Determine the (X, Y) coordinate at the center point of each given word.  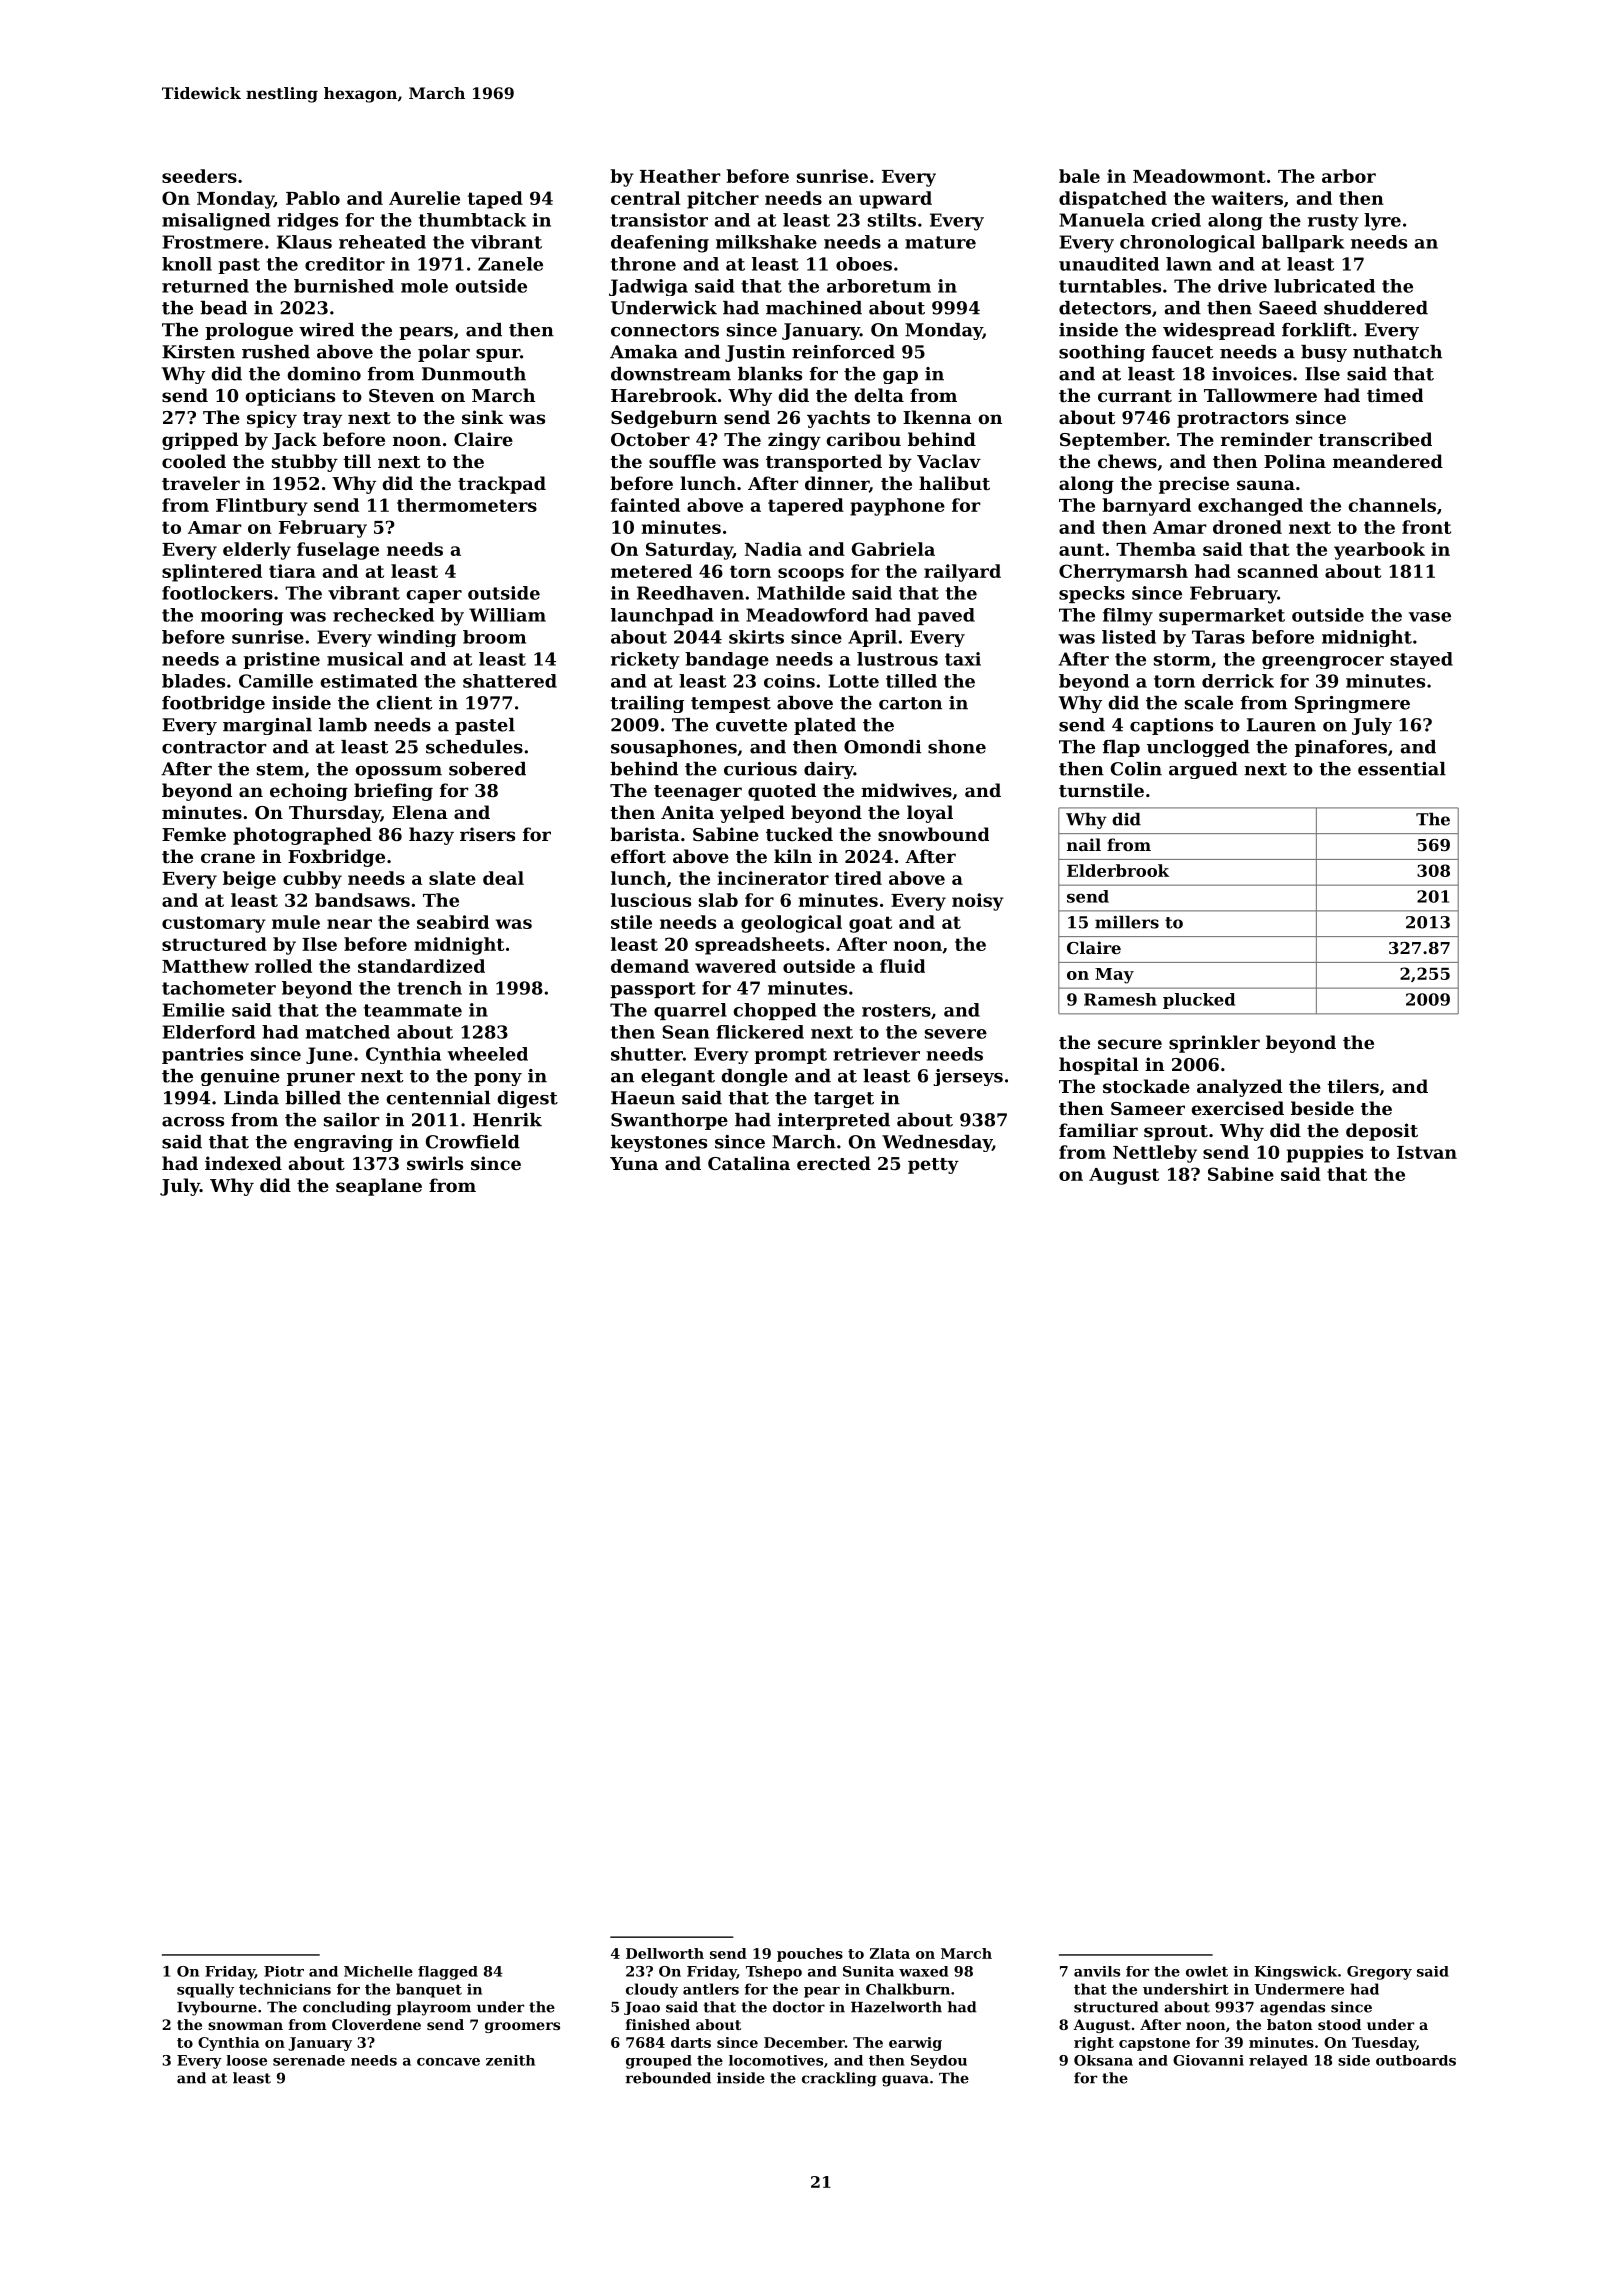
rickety (645, 660)
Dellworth (665, 1953)
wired (326, 330)
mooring (242, 617)
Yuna (634, 1163)
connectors (665, 330)
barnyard (1146, 507)
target (844, 1100)
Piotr (284, 1971)
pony (498, 1079)
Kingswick (1295, 1973)
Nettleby (1155, 1154)
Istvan (1427, 1152)
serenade (309, 2060)
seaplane (379, 1187)
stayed (1421, 660)
